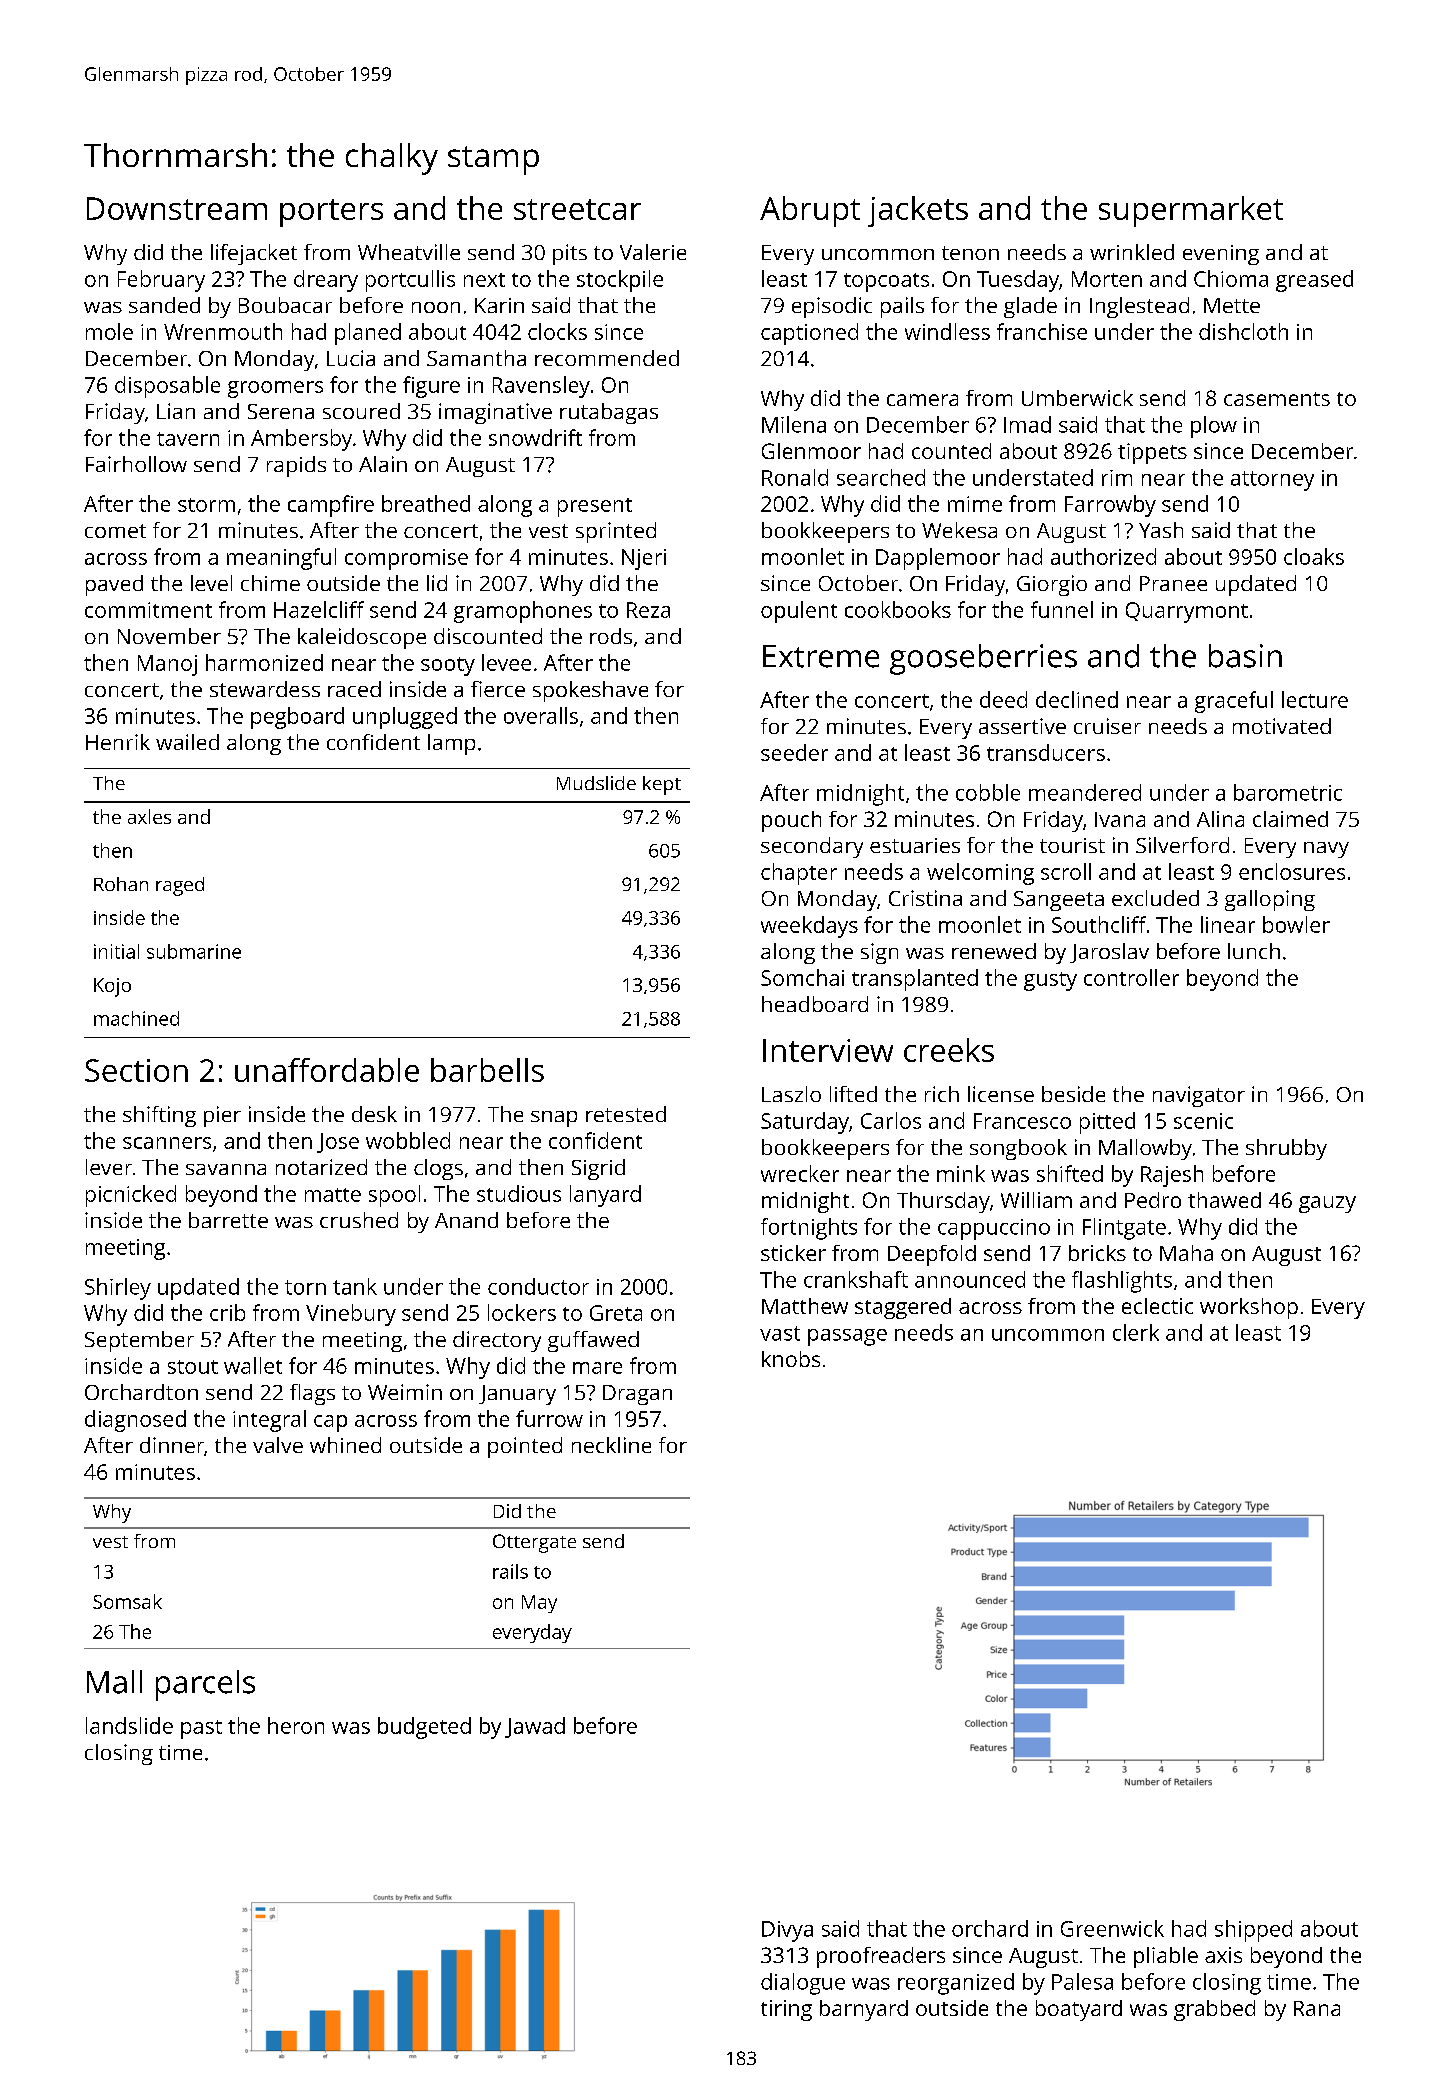 The height and width of the page is (2100, 1450). I want to click on Jawad, so click(535, 1727).
